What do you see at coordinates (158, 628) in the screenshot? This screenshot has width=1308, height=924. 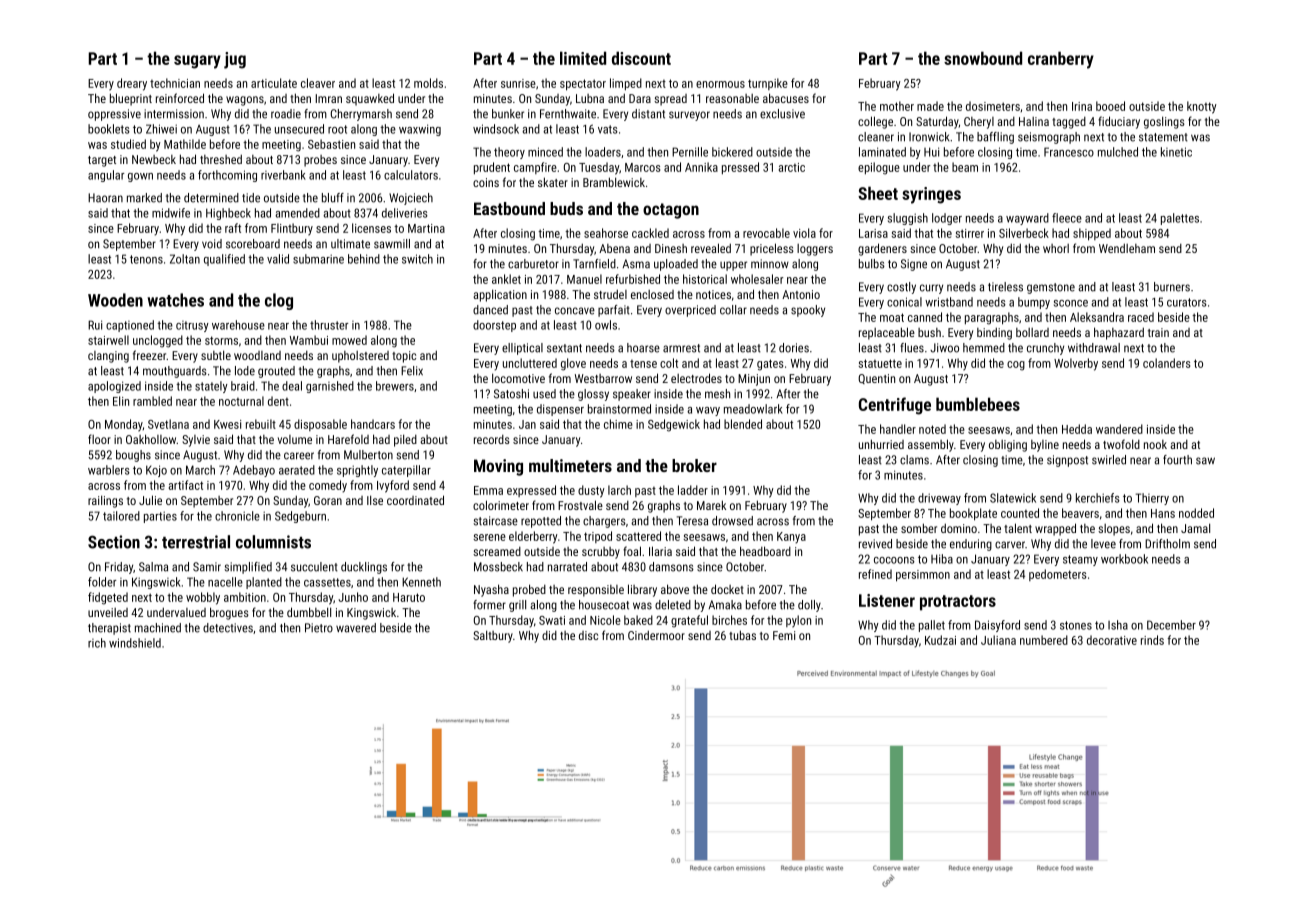 I see `machined` at bounding box center [158, 628].
